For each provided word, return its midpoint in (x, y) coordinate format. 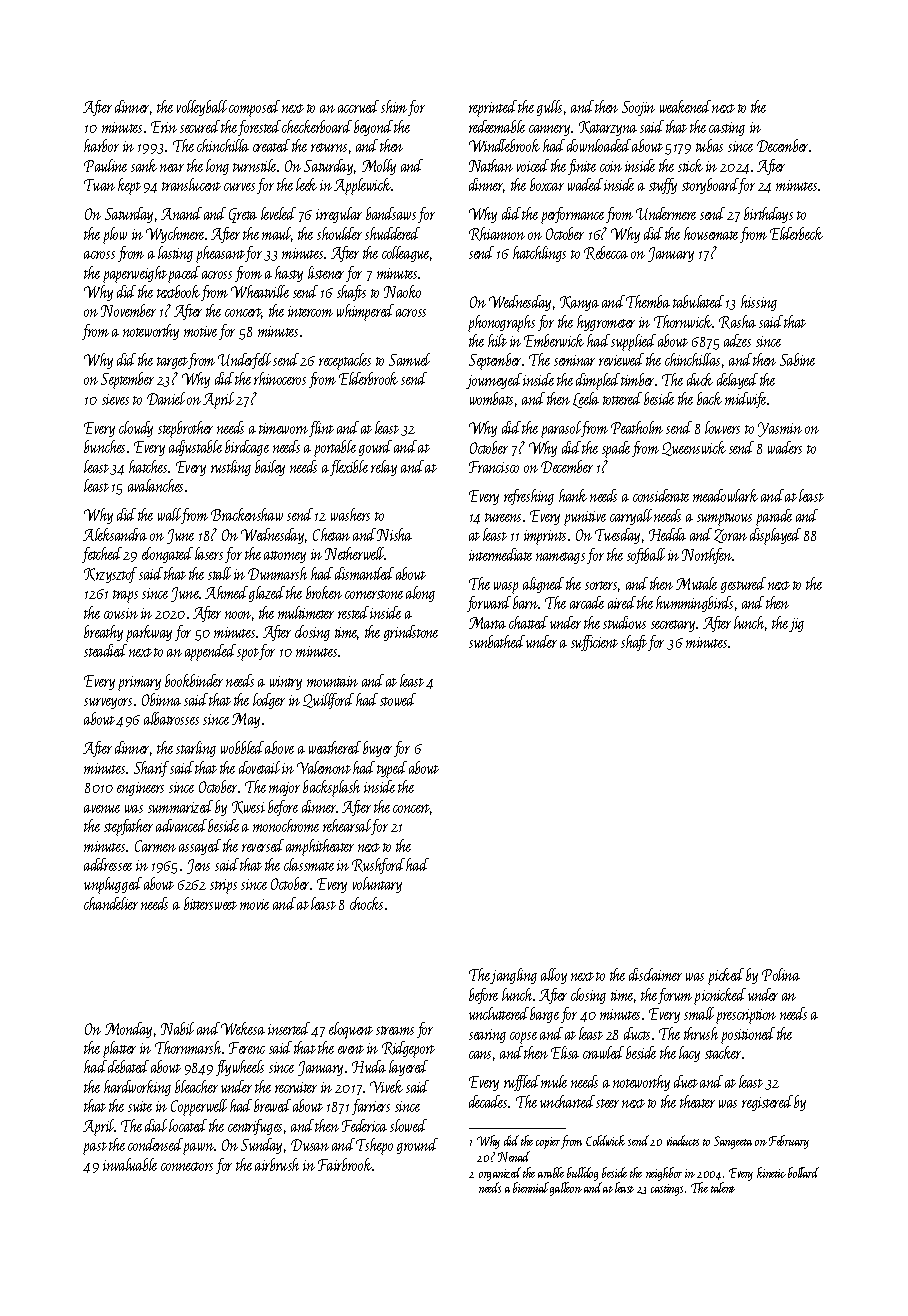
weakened (685, 106)
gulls (549, 108)
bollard (803, 1172)
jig (796, 625)
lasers (209, 553)
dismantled (364, 573)
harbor (101, 145)
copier (548, 1143)
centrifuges (255, 1127)
